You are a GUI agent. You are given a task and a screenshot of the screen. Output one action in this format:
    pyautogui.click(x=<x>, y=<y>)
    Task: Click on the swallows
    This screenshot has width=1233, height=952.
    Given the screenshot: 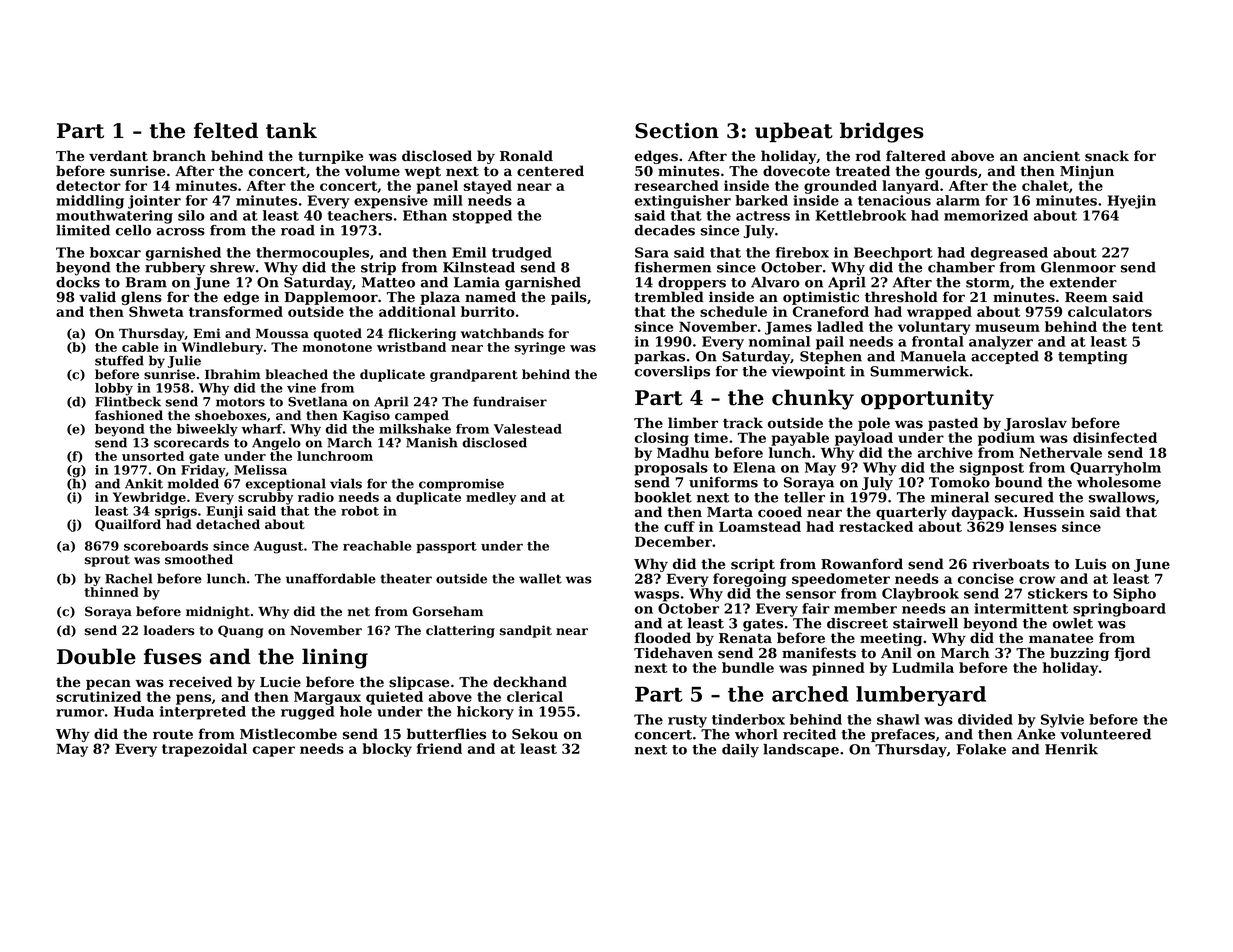 What is the action you would take?
    pyautogui.click(x=1122, y=497)
